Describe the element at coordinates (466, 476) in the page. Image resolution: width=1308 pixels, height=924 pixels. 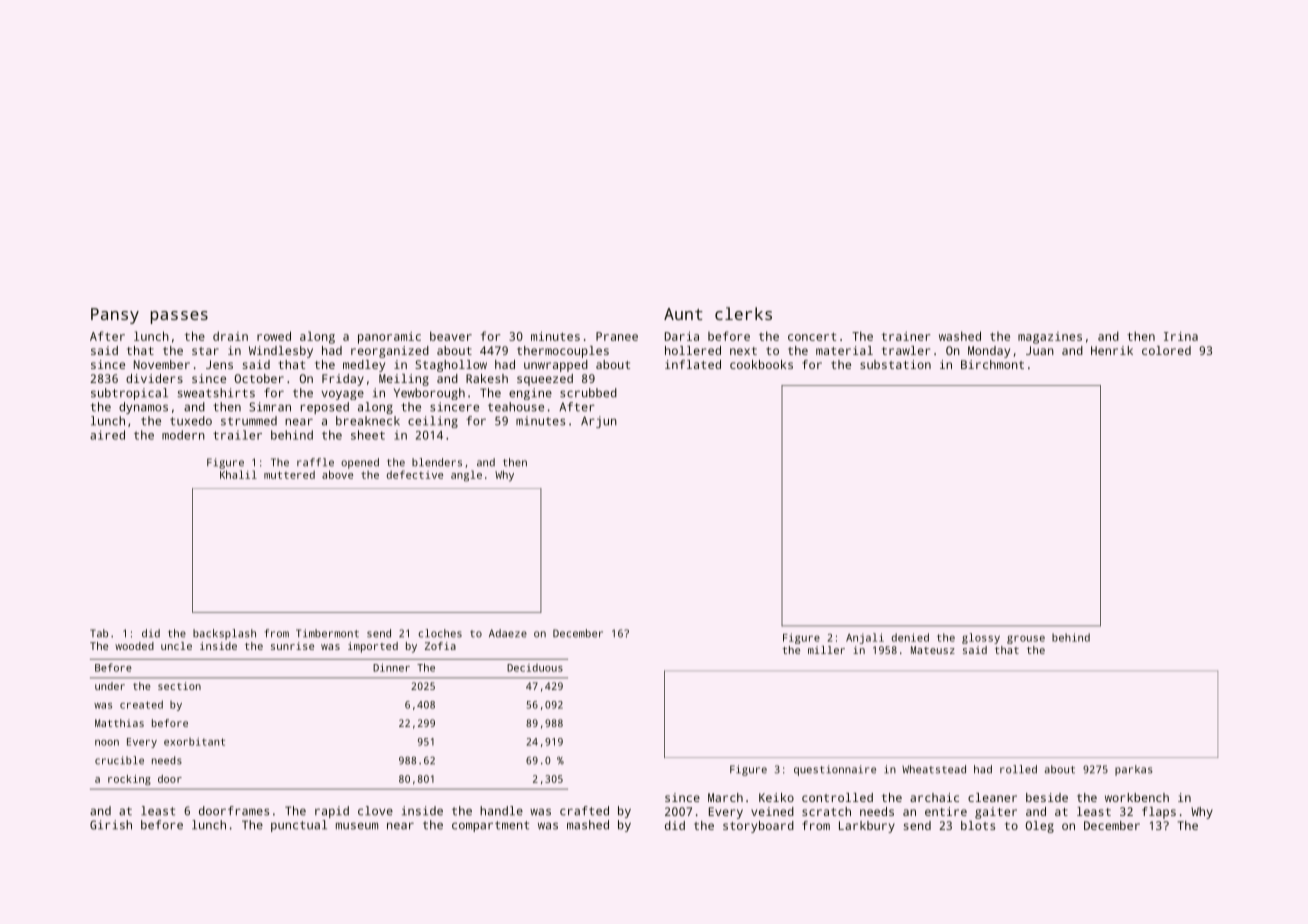
I see `angle` at that location.
